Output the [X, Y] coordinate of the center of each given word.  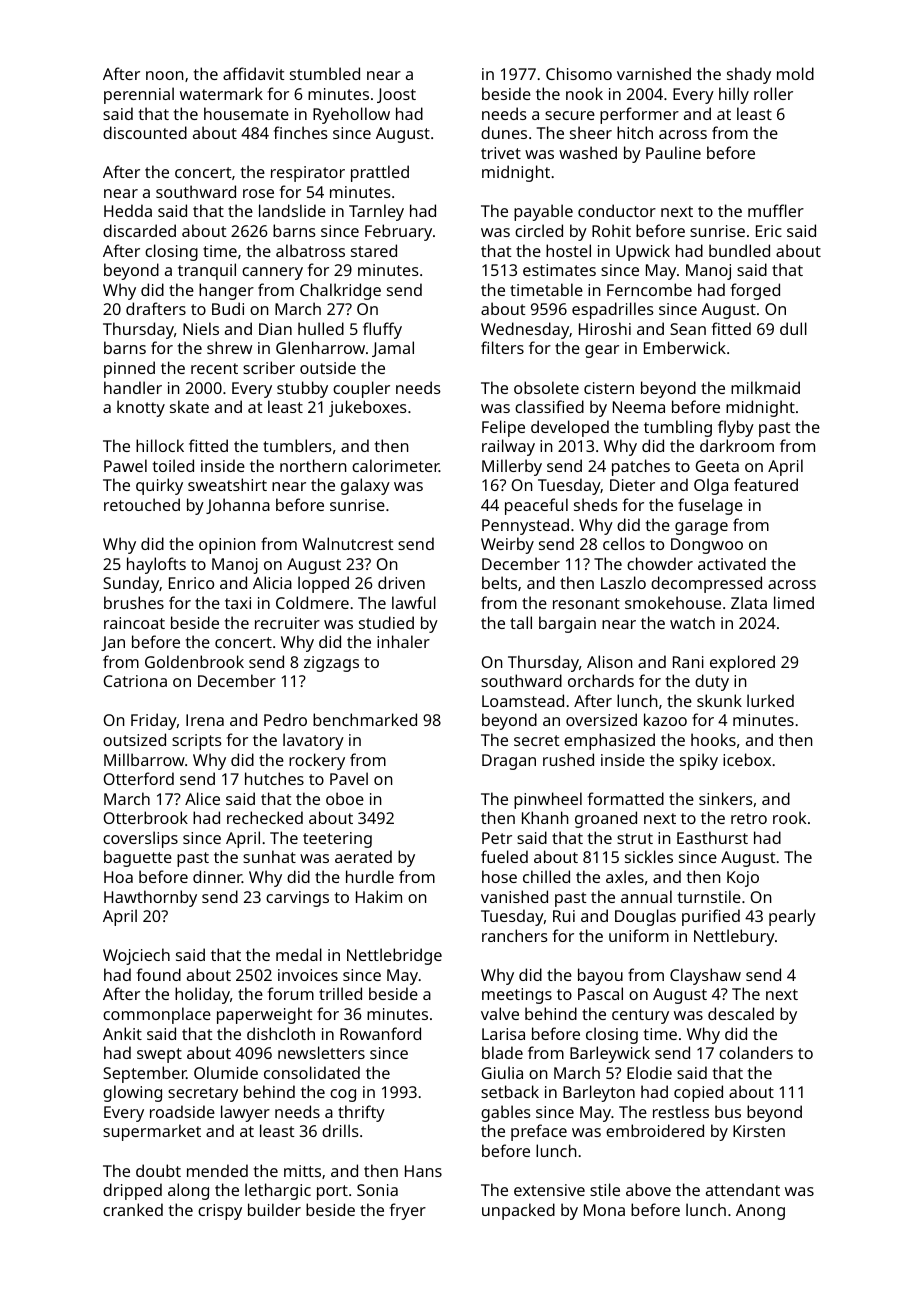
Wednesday [525, 330]
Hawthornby [150, 898]
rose [258, 193]
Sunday [131, 584]
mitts [302, 1171]
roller [773, 93]
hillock [160, 445]
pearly [792, 917]
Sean [688, 329]
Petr [497, 838]
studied [386, 622]
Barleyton [599, 1093]
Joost [396, 95]
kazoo [665, 719]
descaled [741, 1013]
